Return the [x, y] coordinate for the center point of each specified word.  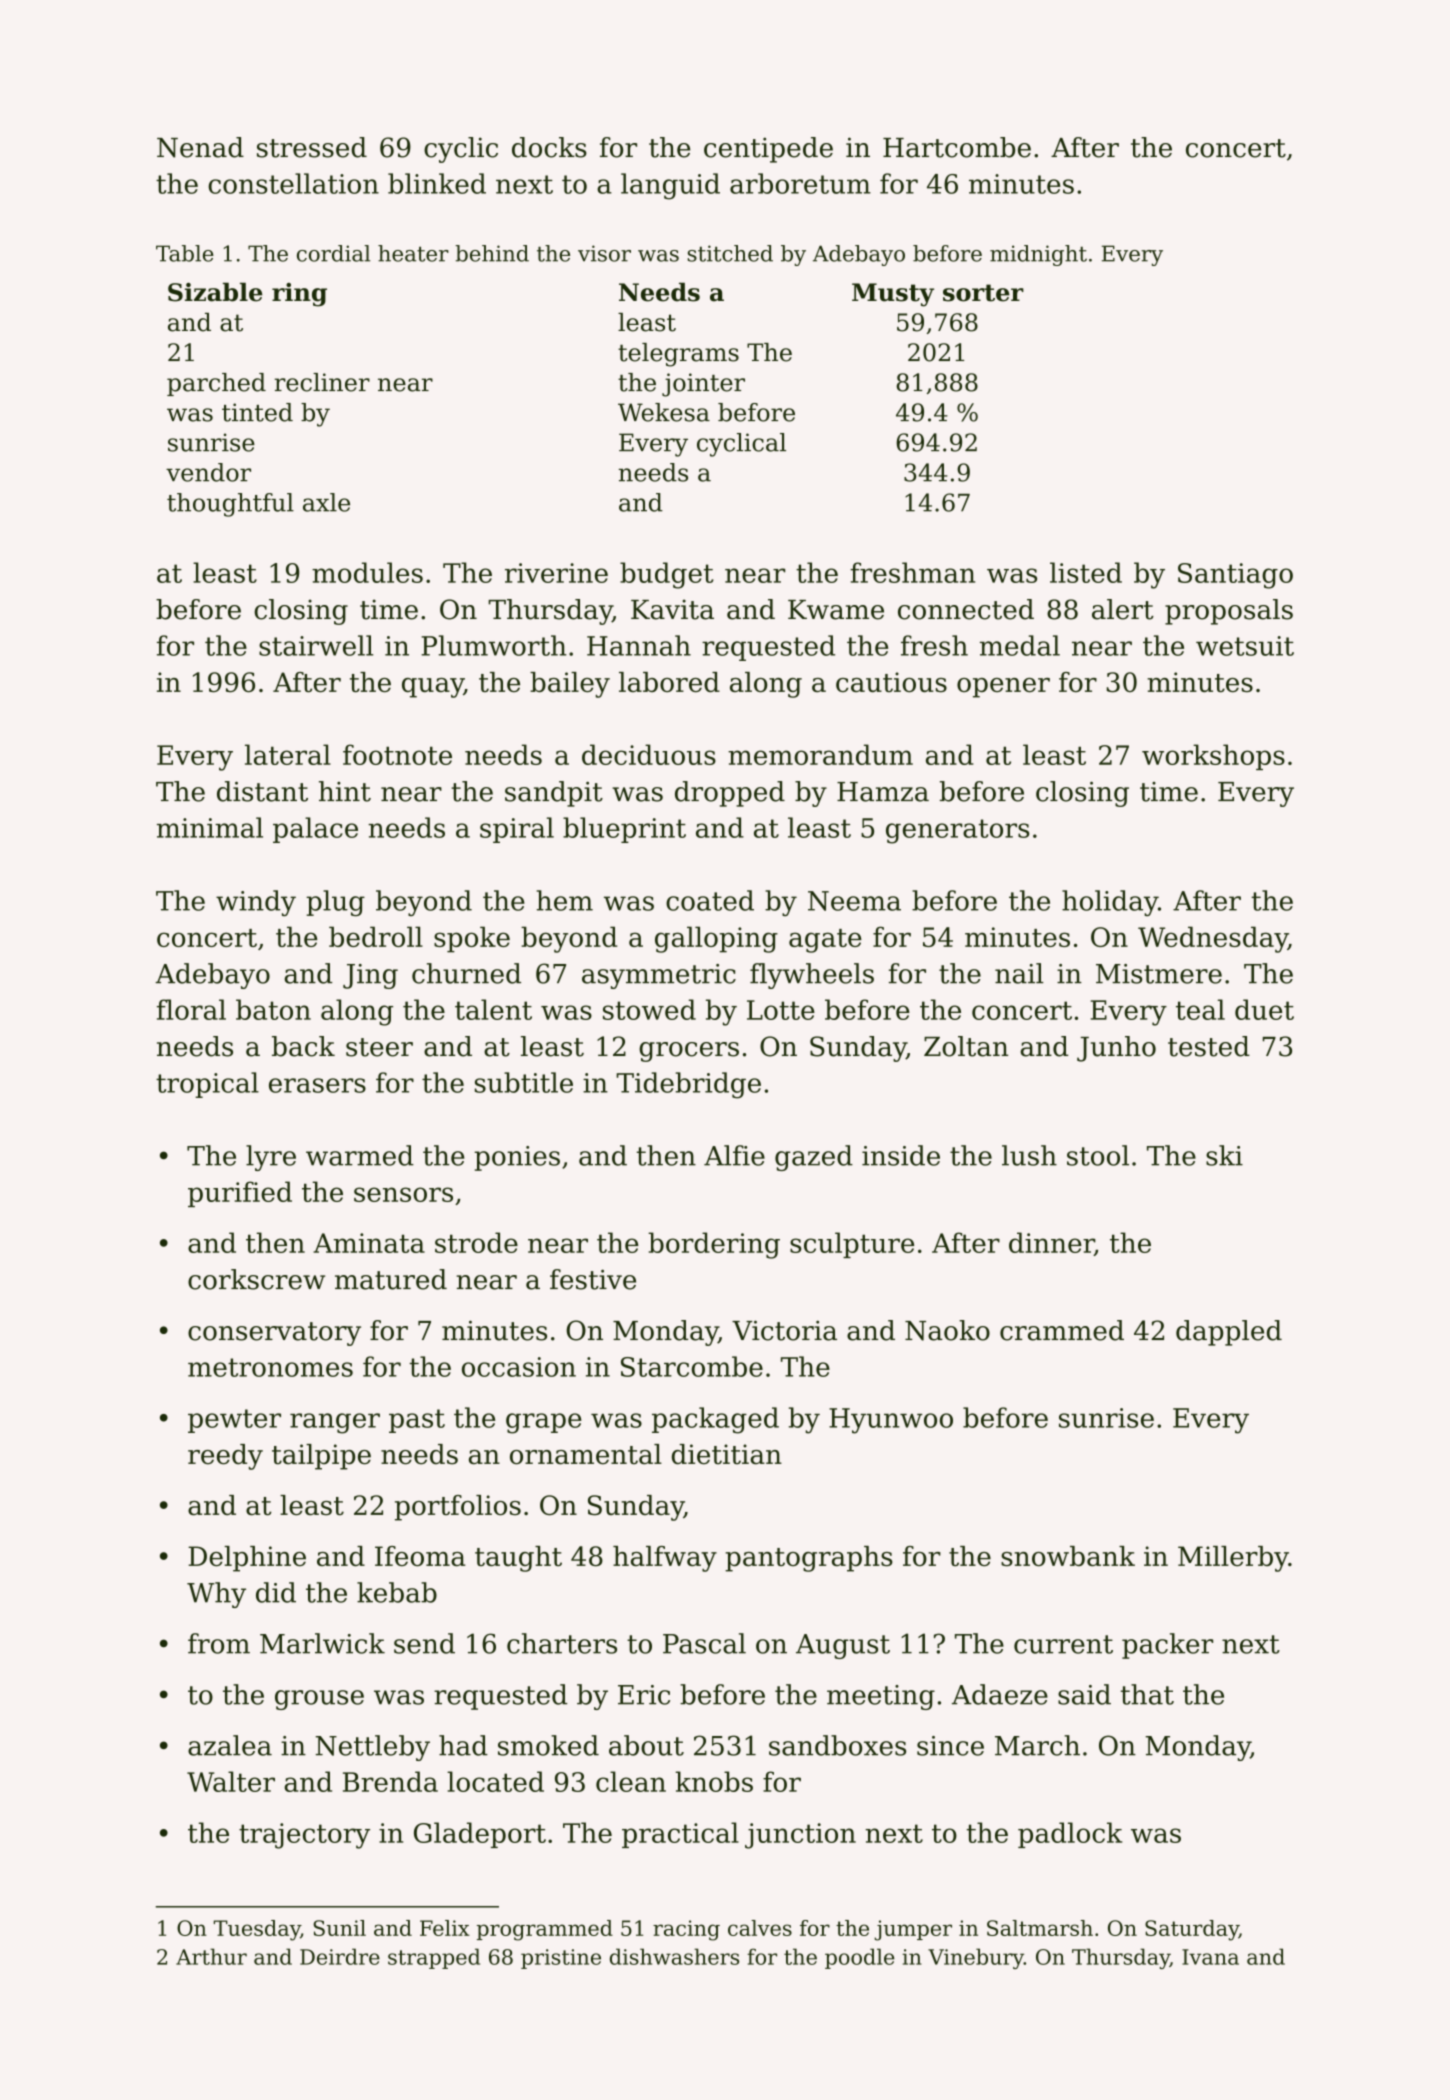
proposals [1229, 612]
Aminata [369, 1243]
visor [604, 253]
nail [1019, 973]
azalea [230, 1745]
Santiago [1235, 576]
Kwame [836, 610]
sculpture [852, 1245]
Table [185, 253]
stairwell [316, 645]
